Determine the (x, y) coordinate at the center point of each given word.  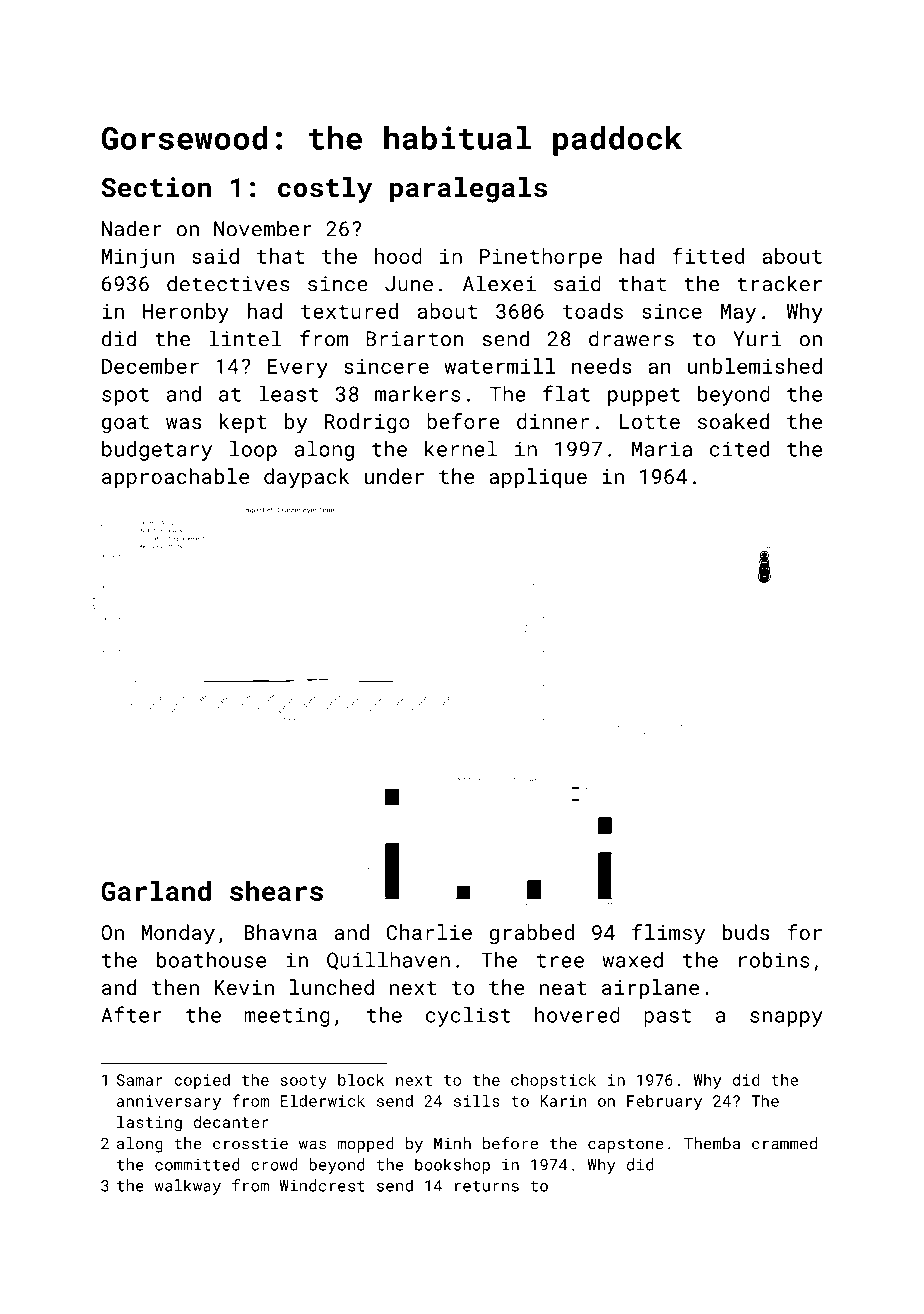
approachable (175, 478)
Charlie (429, 932)
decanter (231, 1122)
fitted (708, 255)
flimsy (668, 934)
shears (276, 890)
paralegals (468, 190)
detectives (228, 283)
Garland (156, 890)
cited (739, 449)
